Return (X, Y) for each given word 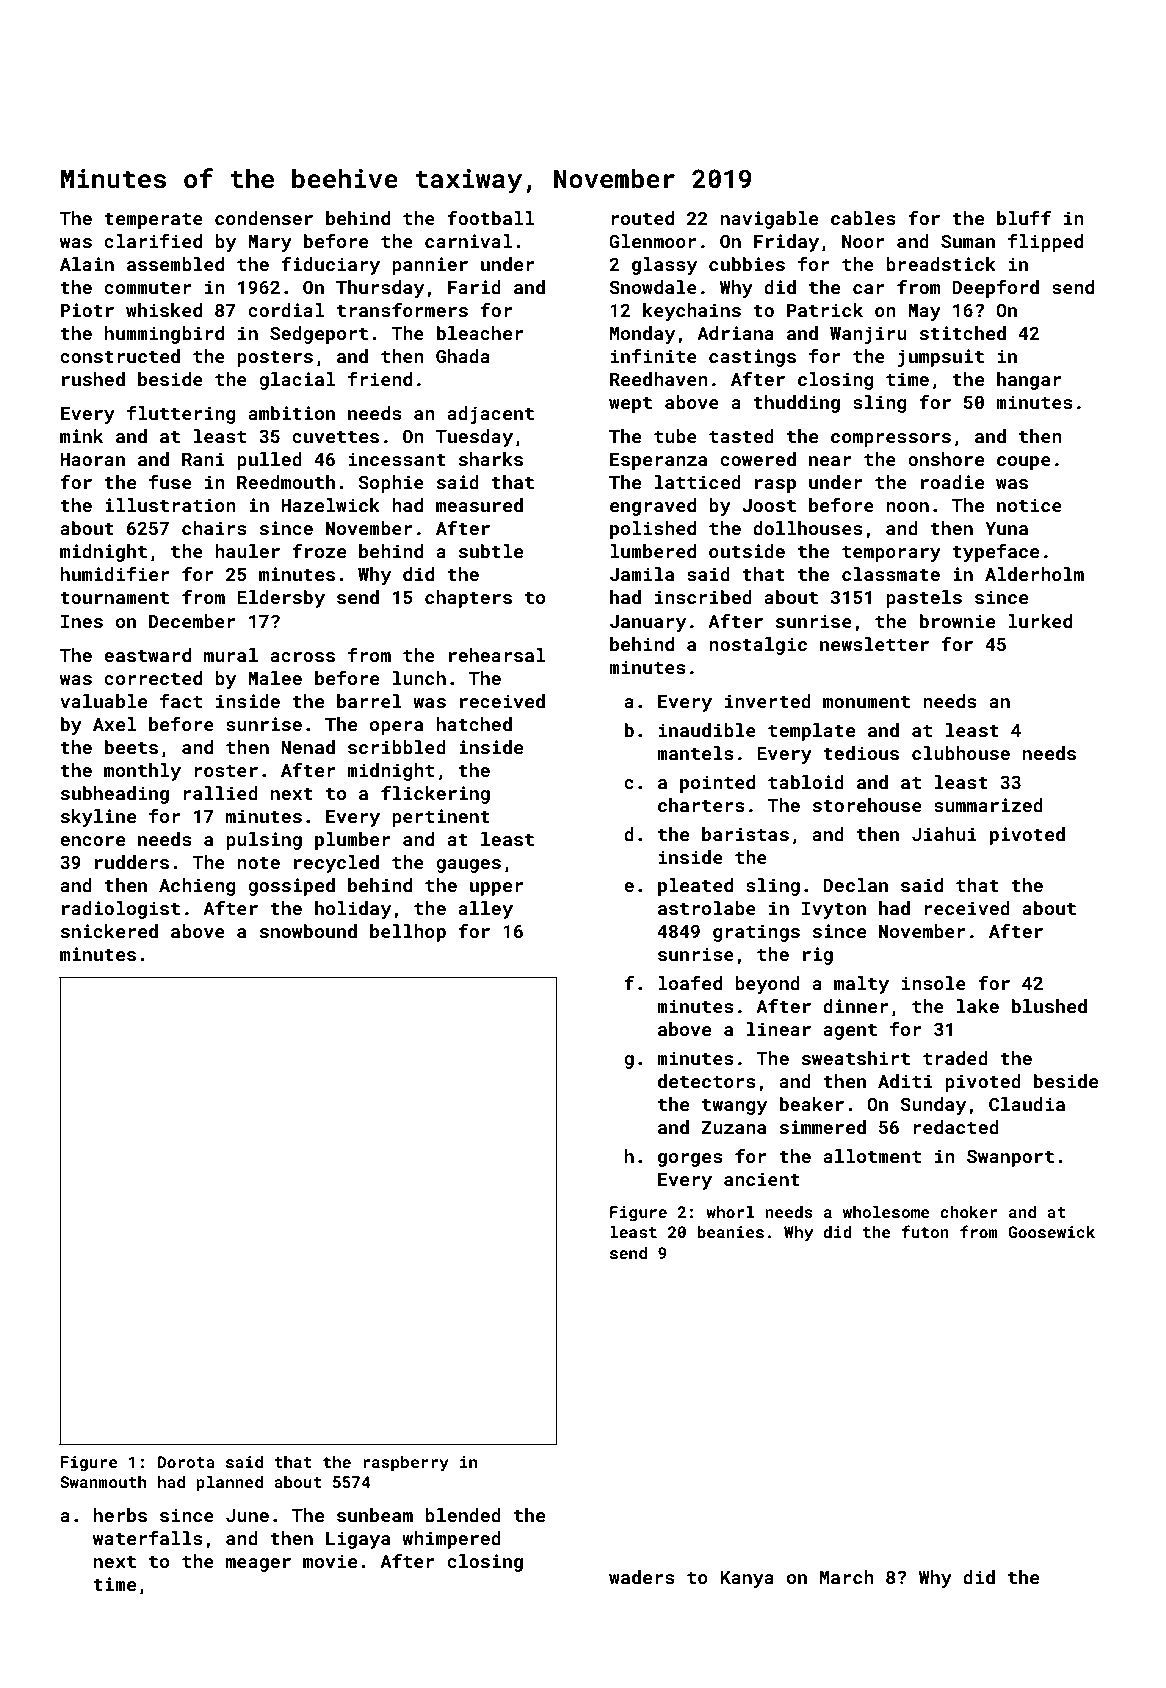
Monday (642, 335)
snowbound (308, 931)
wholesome (886, 1212)
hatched (474, 724)
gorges (690, 1160)
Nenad (308, 747)
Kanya (747, 1579)
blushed (1049, 1006)
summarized (988, 805)
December (192, 621)
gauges (468, 866)
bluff (1024, 218)
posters (275, 359)
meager (258, 1565)
